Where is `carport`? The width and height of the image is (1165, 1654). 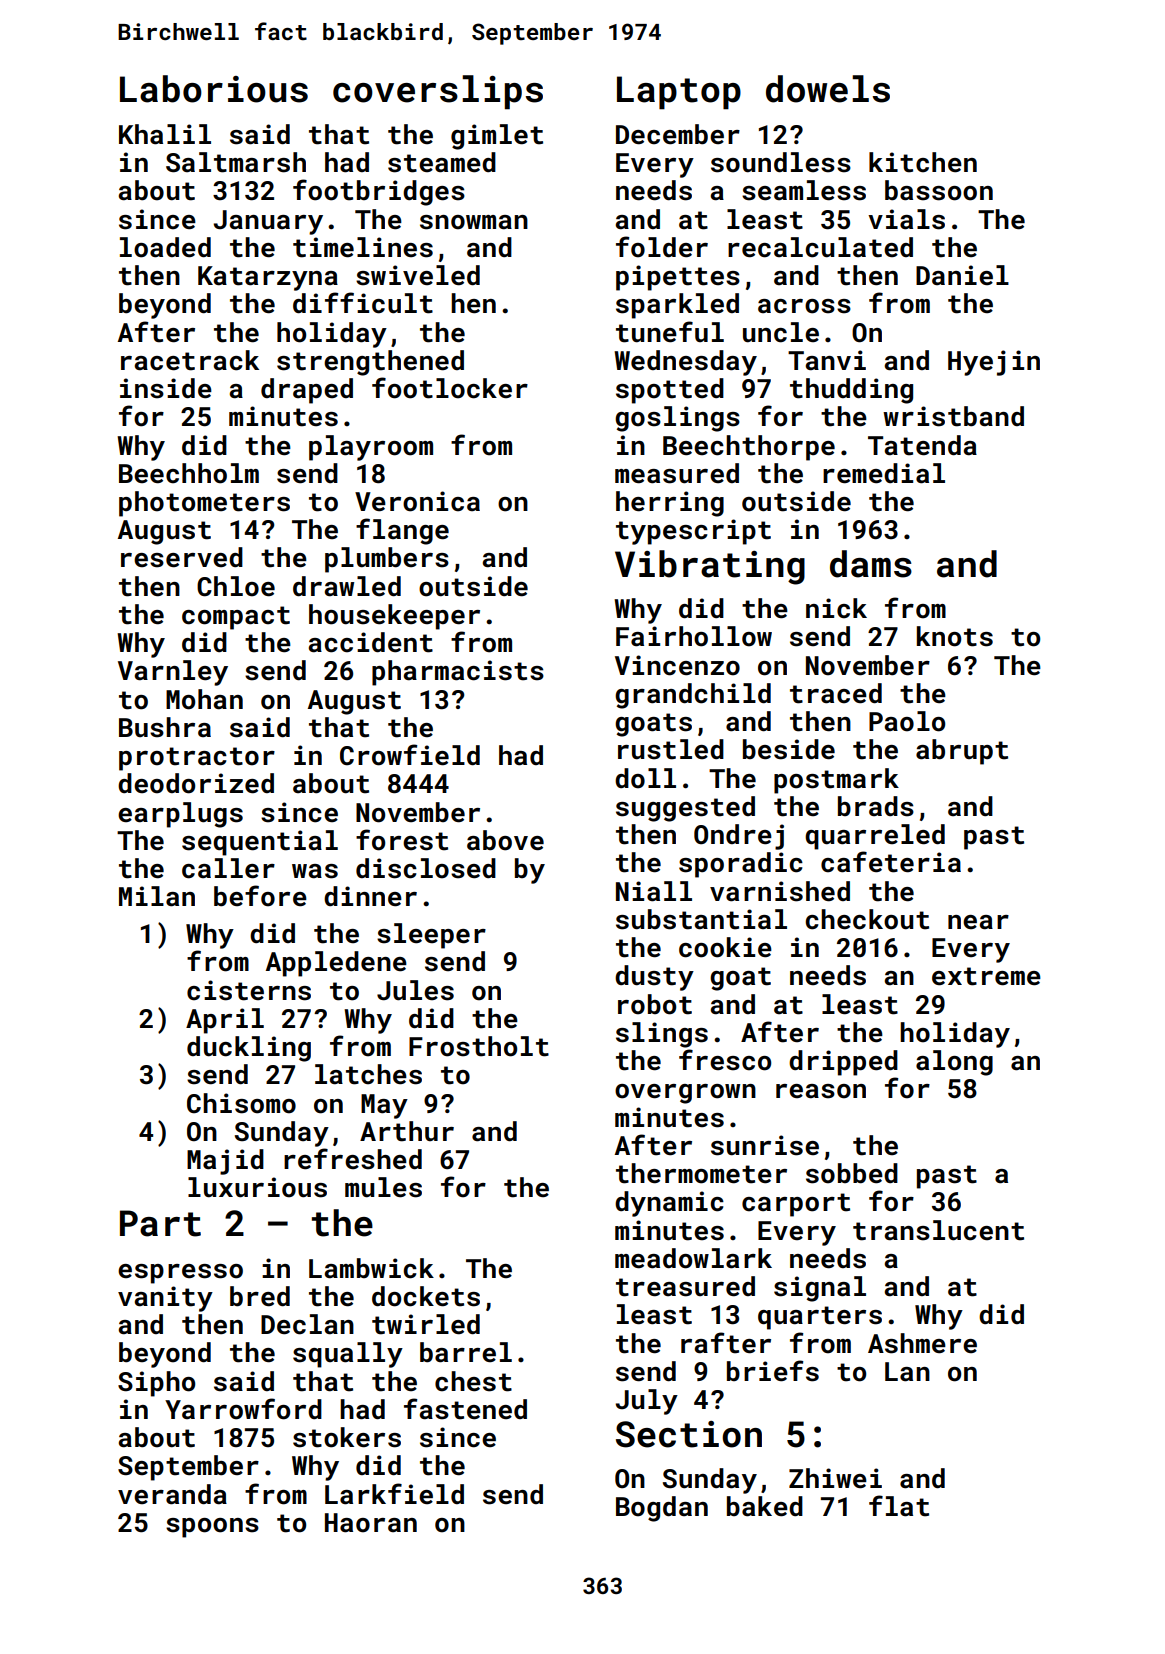 carport is located at coordinates (796, 1205).
